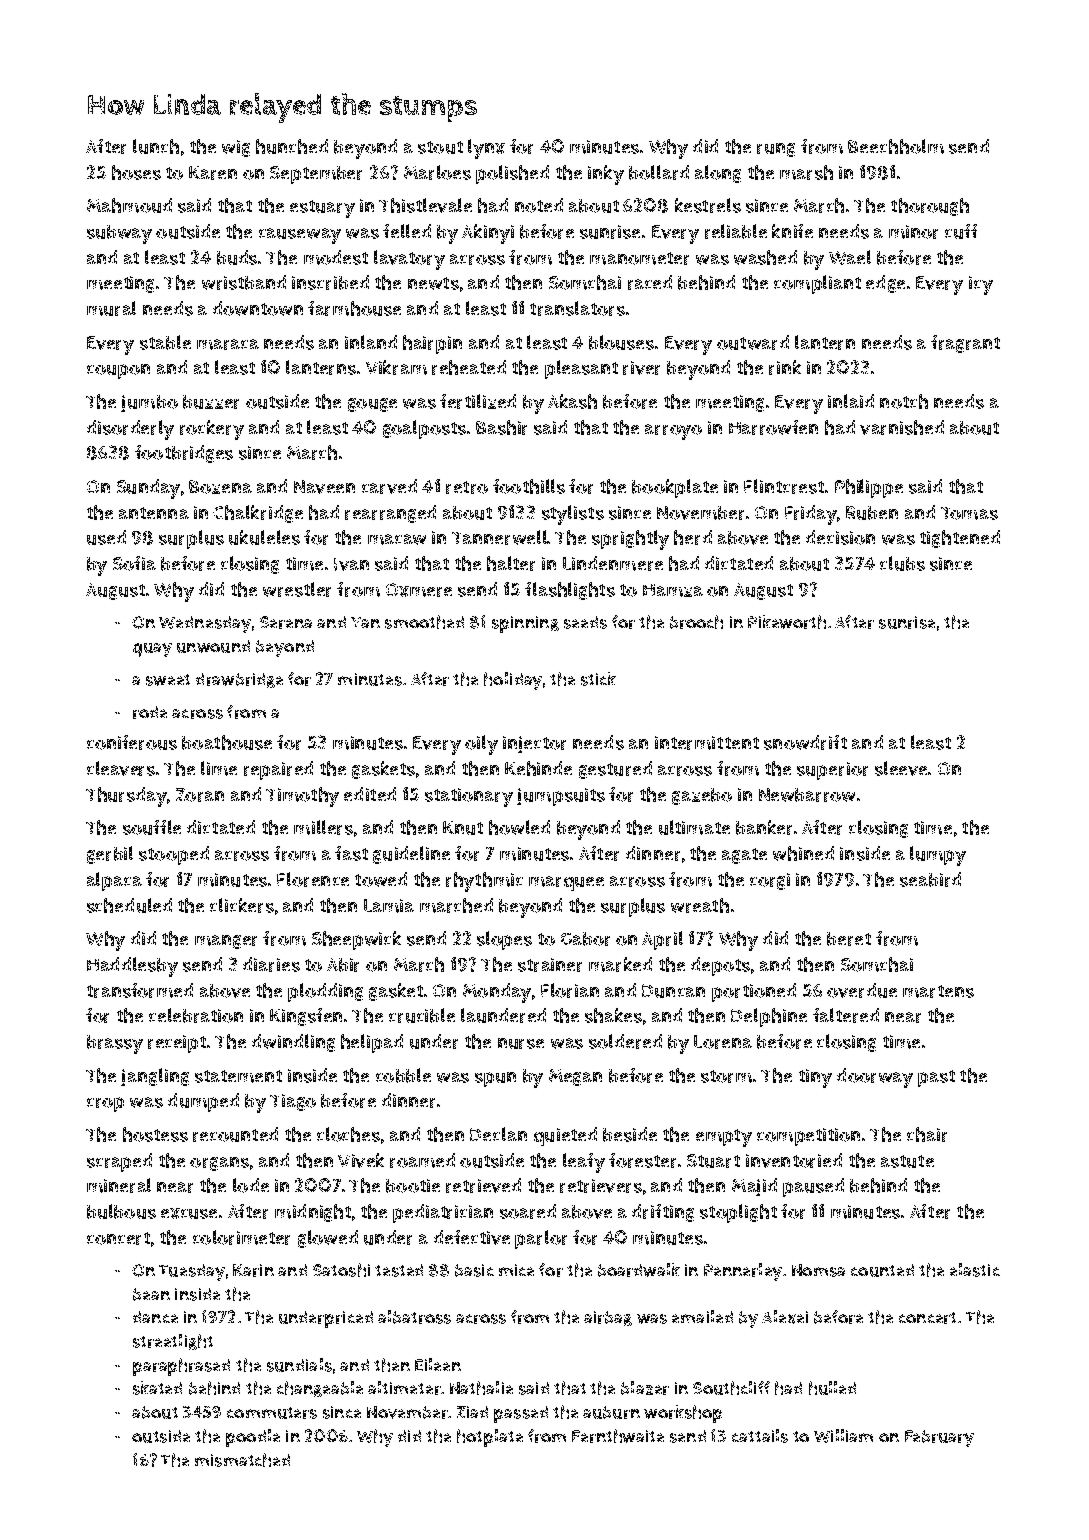 The width and height of the document is (1089, 1540). I want to click on rung, so click(776, 150).
